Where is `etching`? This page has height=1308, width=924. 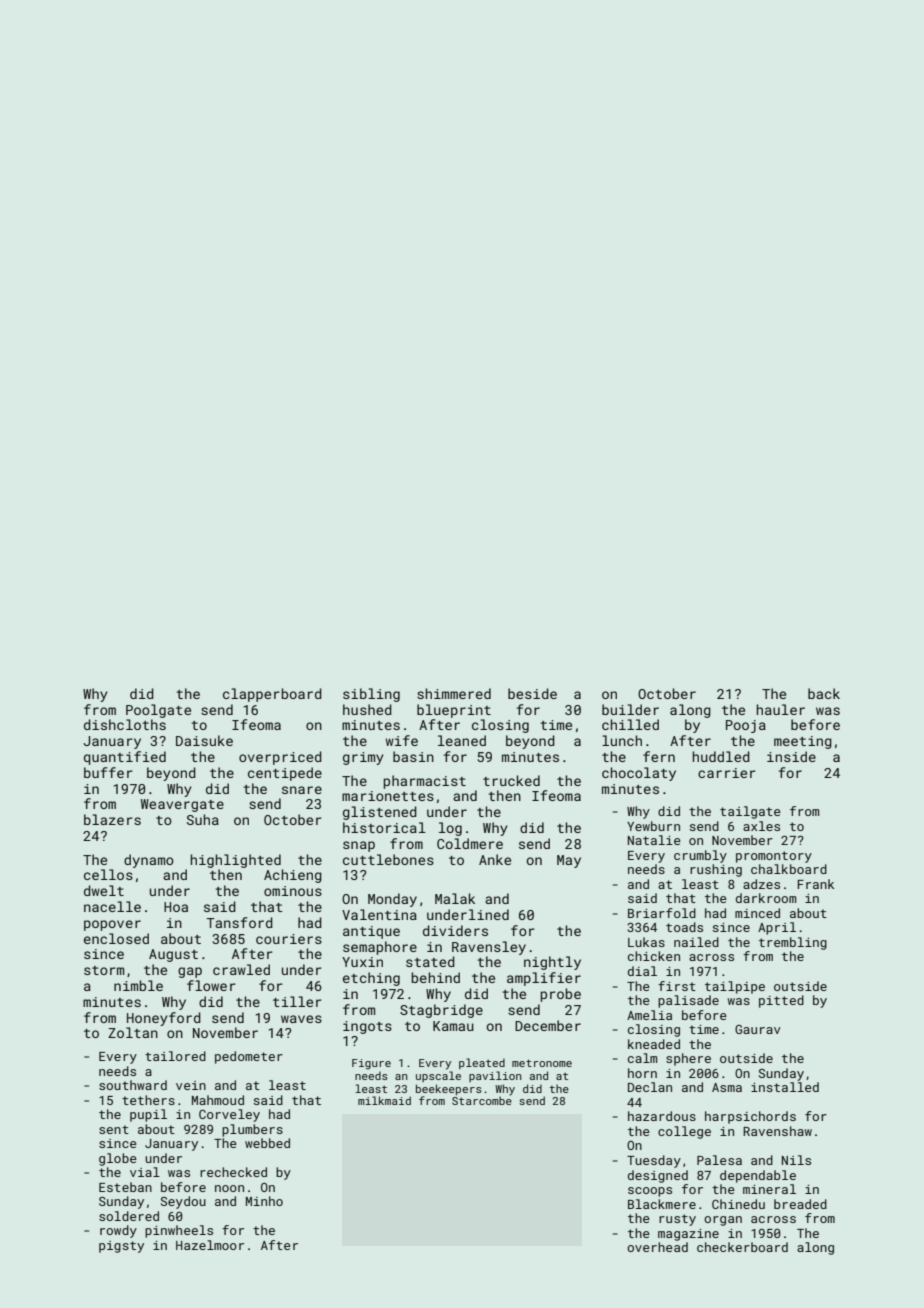
etching is located at coordinates (371, 979).
